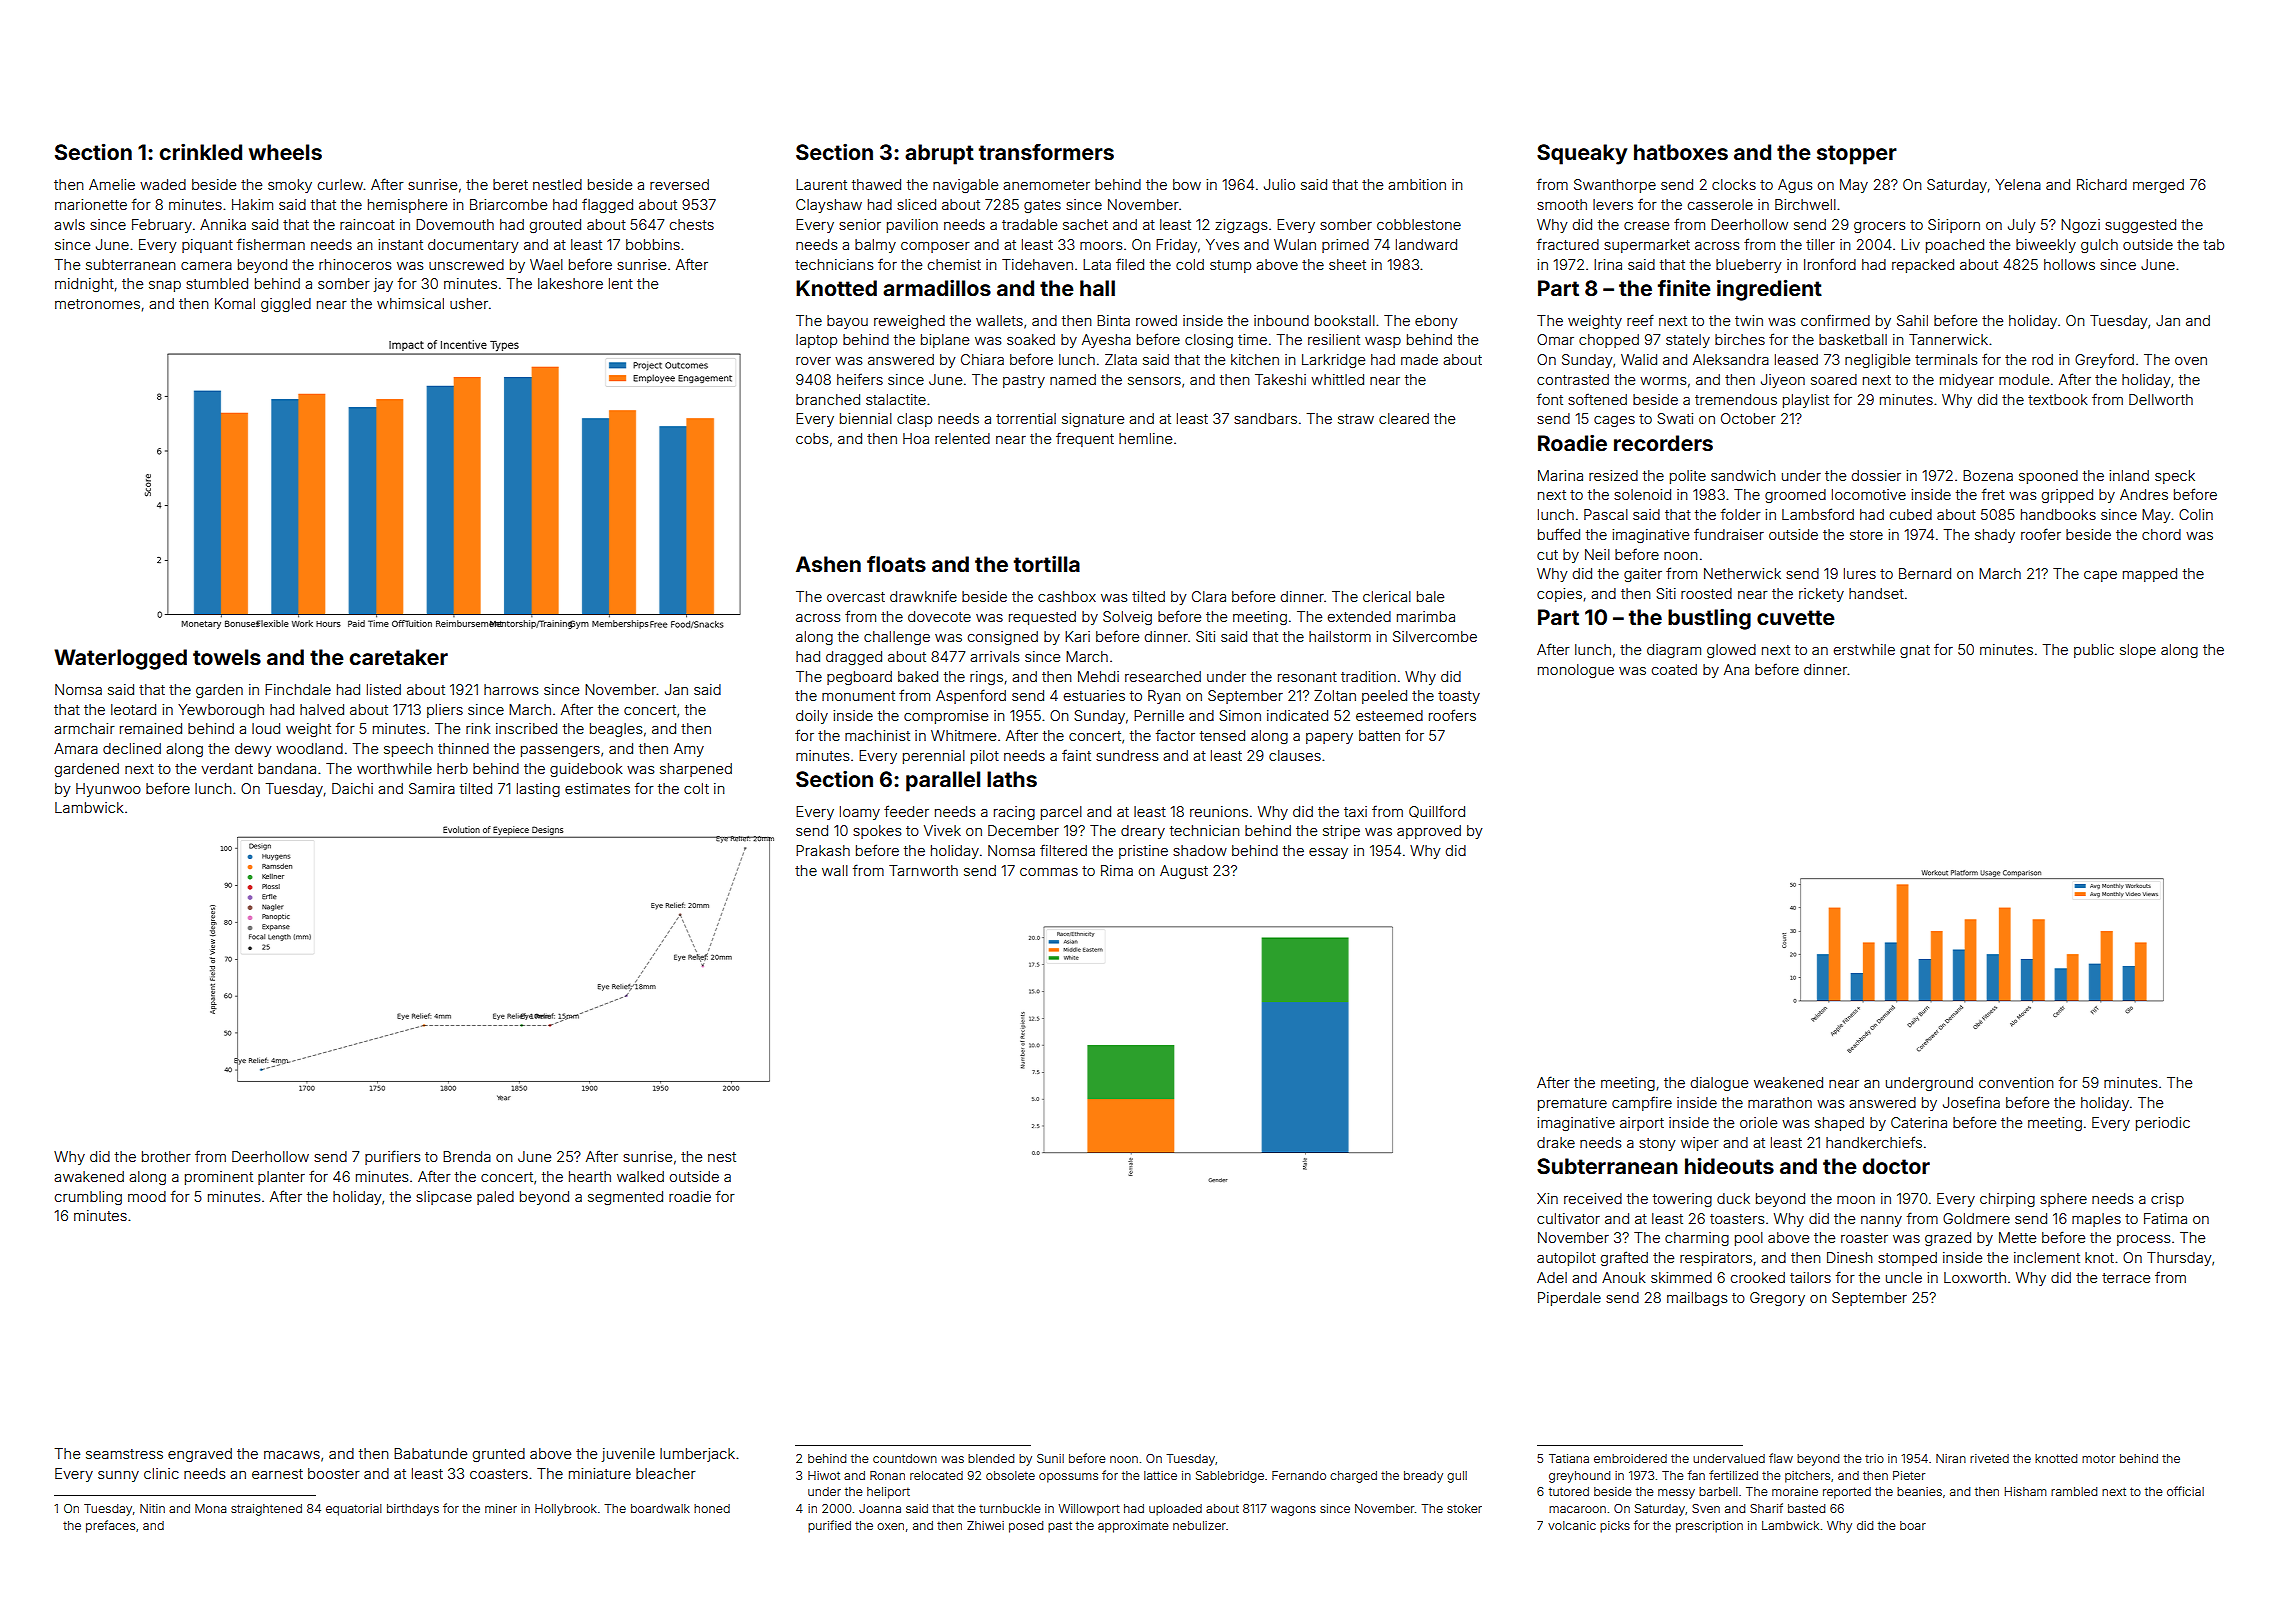 The width and height of the screenshot is (2282, 1614). I want to click on segmented, so click(625, 1198).
